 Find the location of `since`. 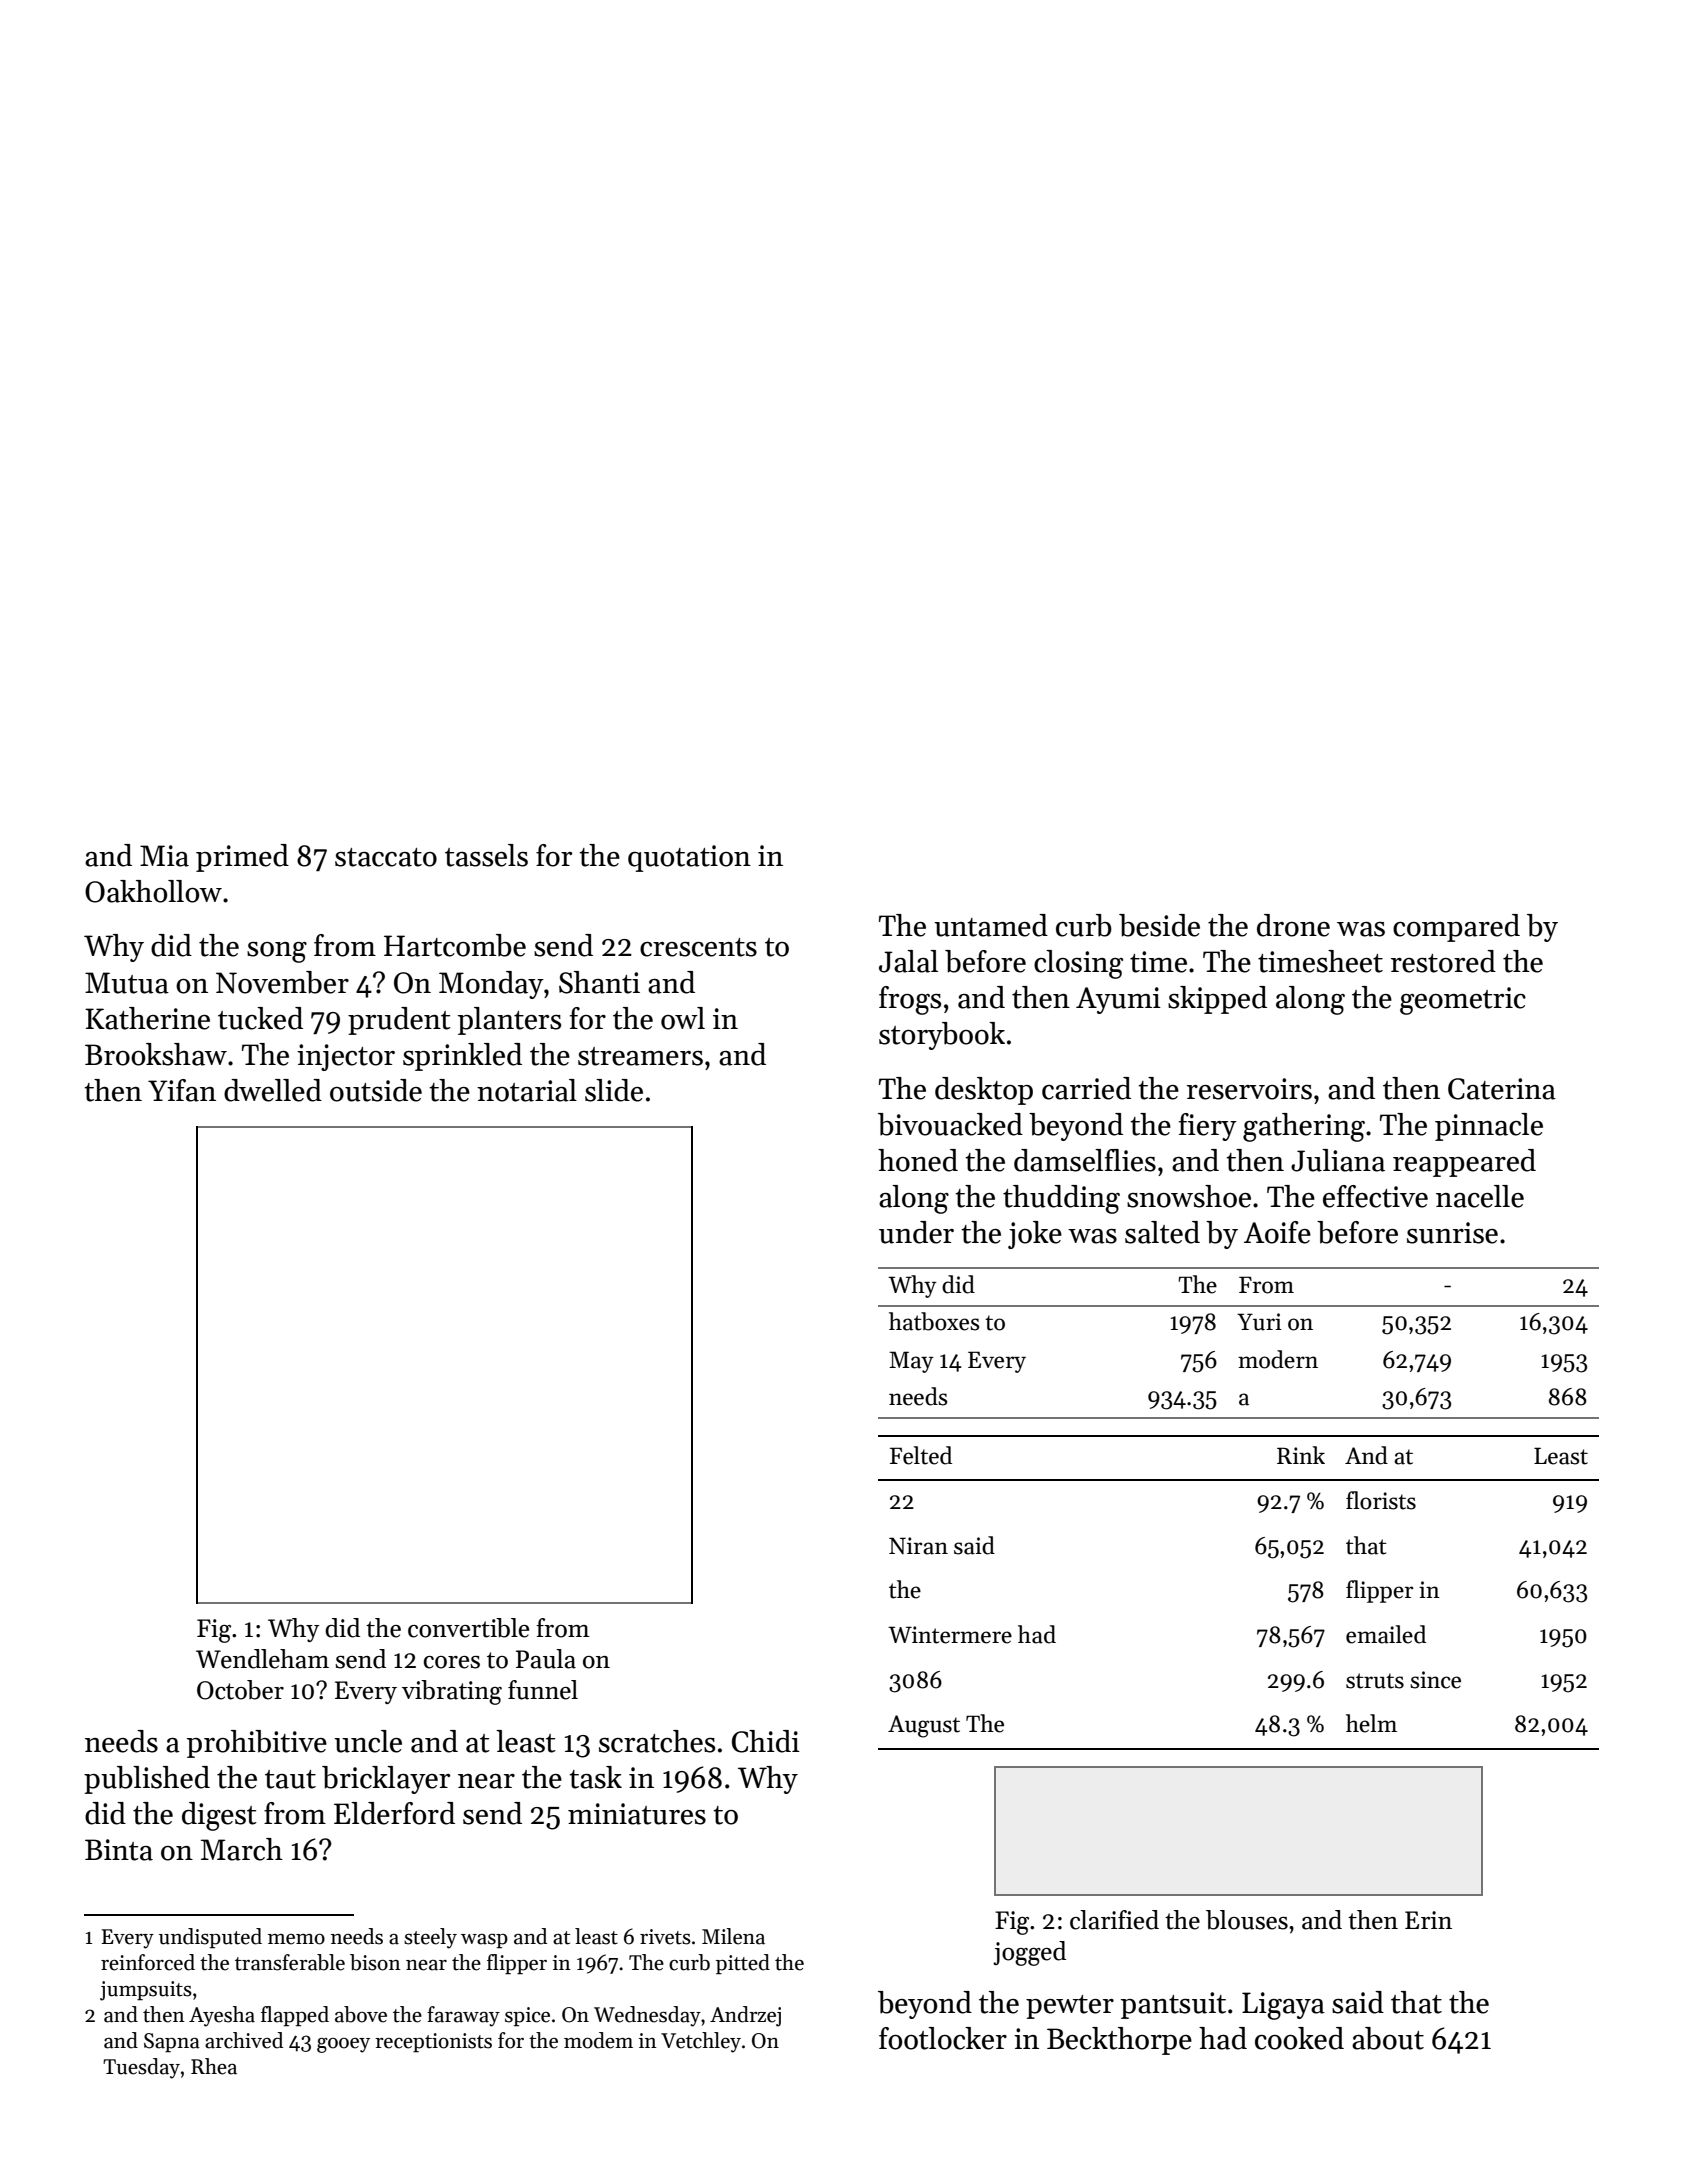

since is located at coordinates (1435, 1680).
